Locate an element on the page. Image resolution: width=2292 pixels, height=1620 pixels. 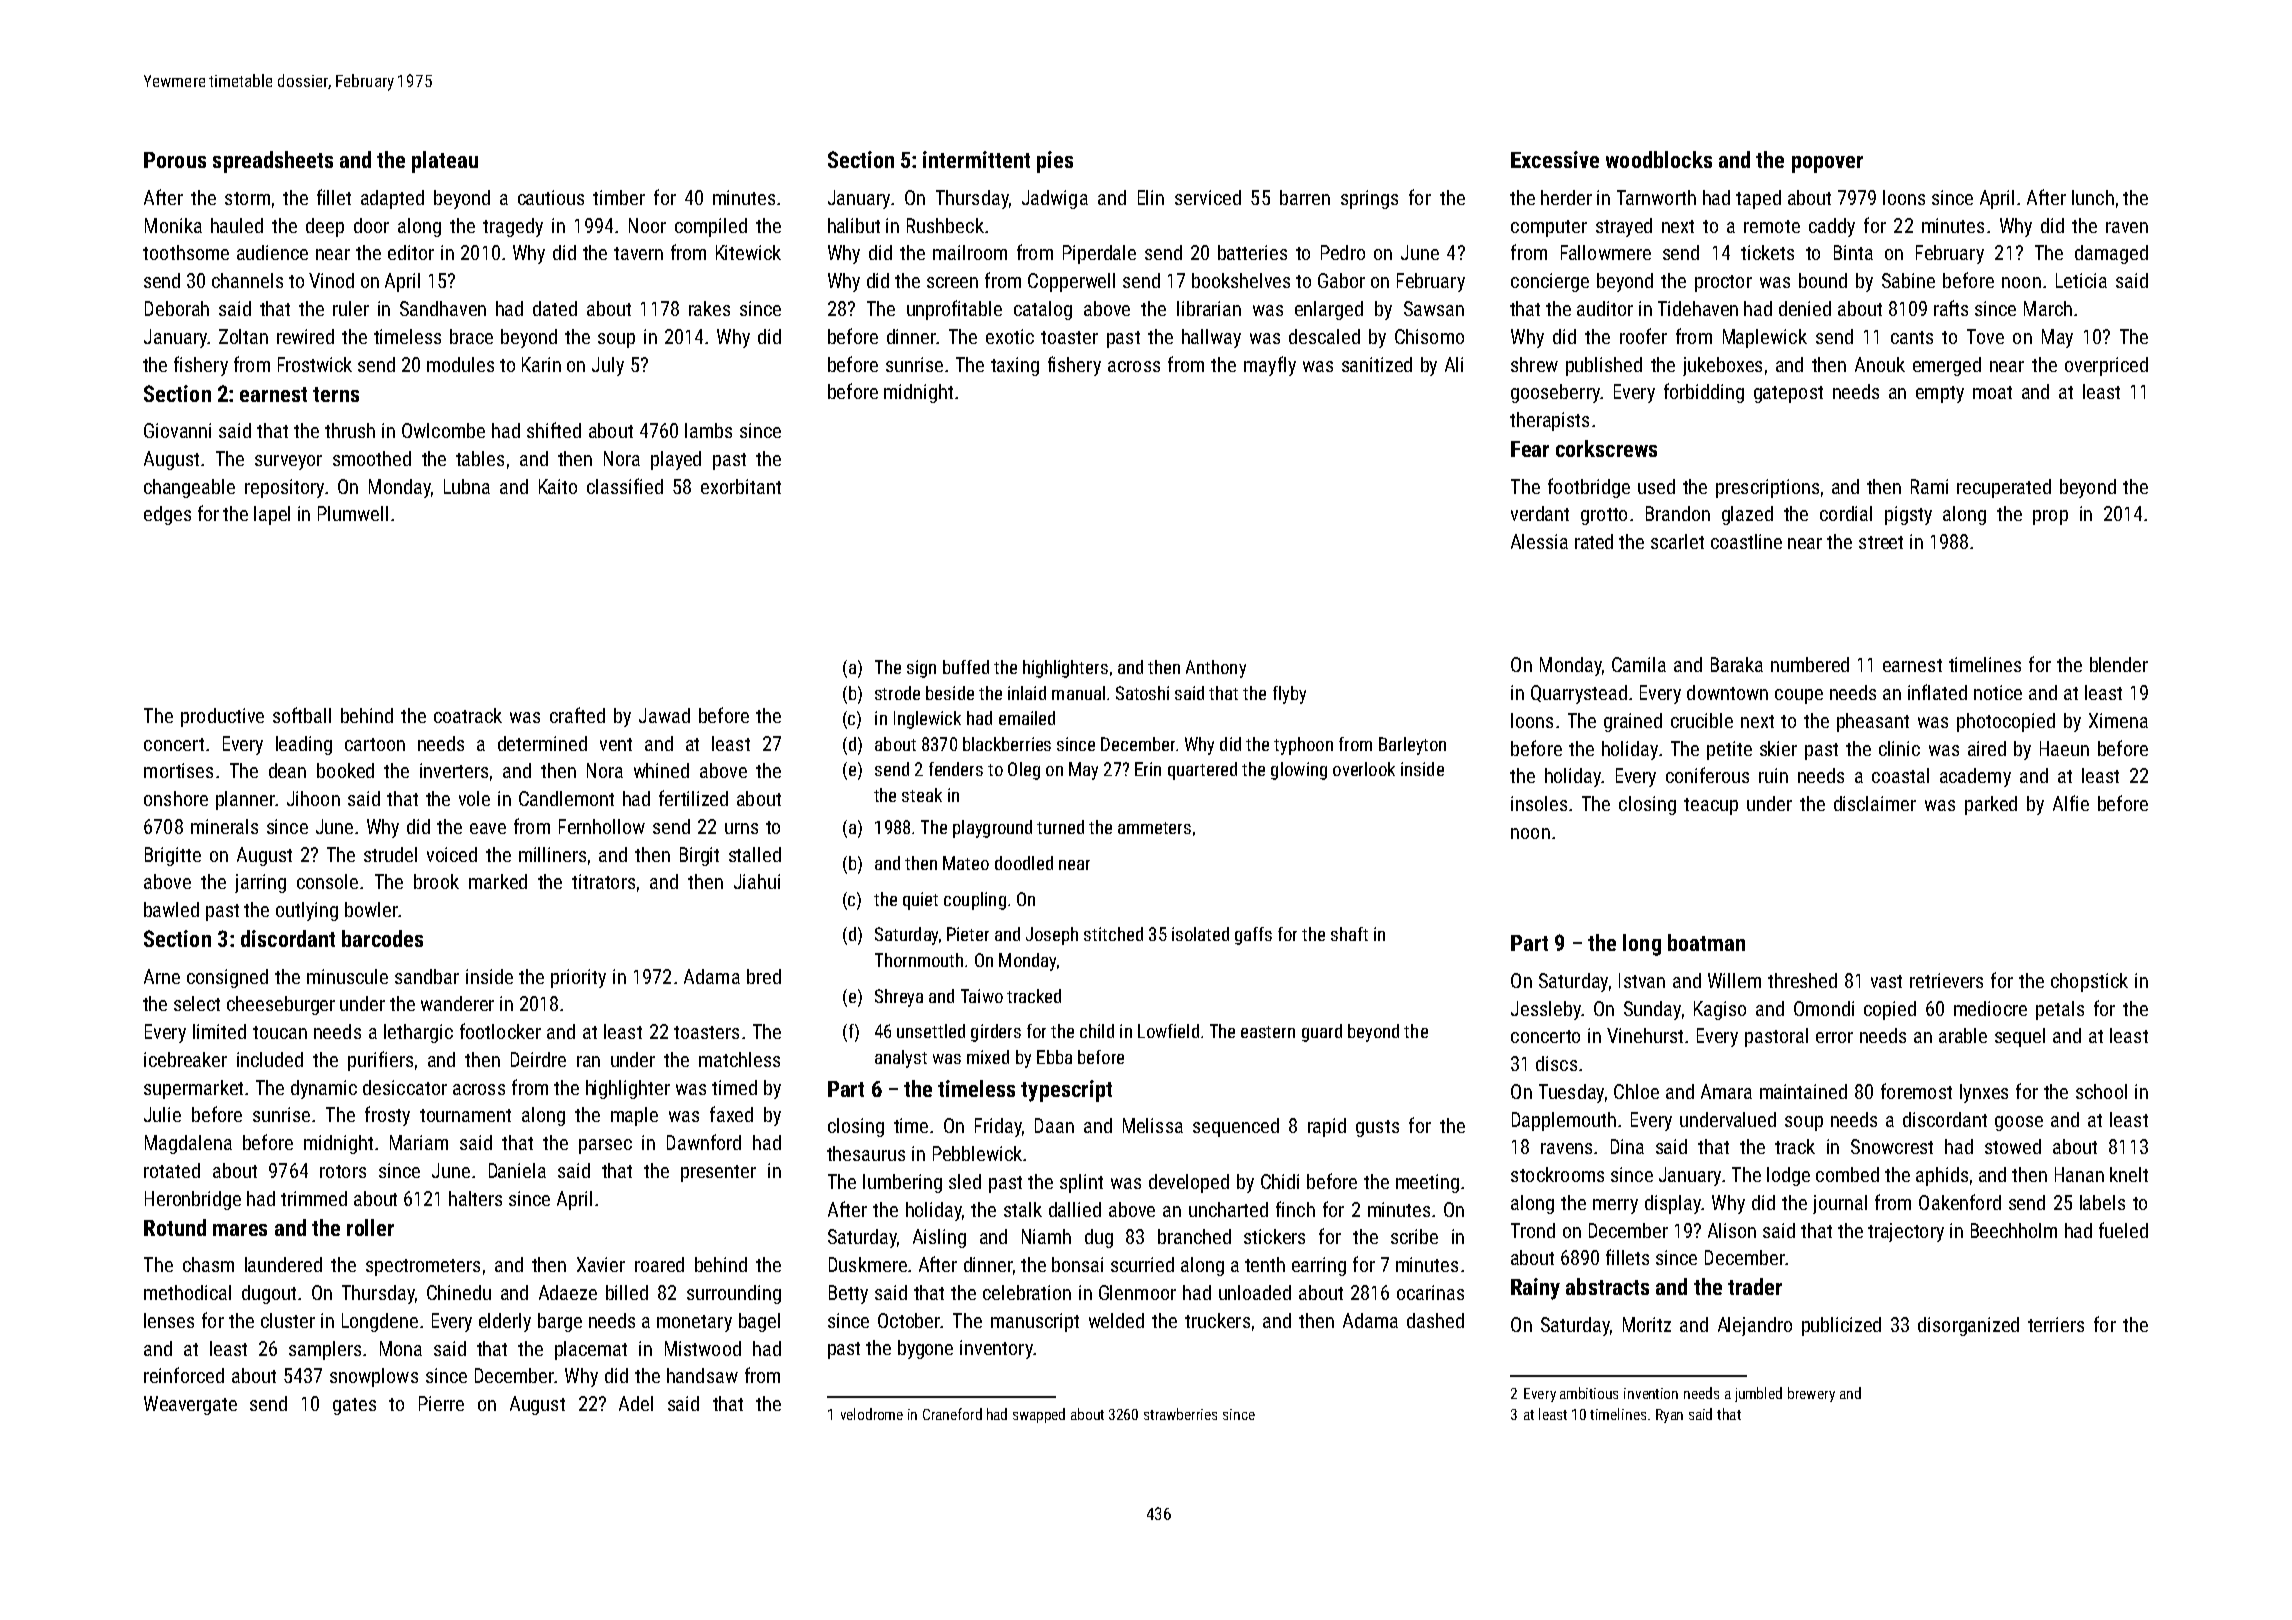
lunch is located at coordinates (2093, 197).
